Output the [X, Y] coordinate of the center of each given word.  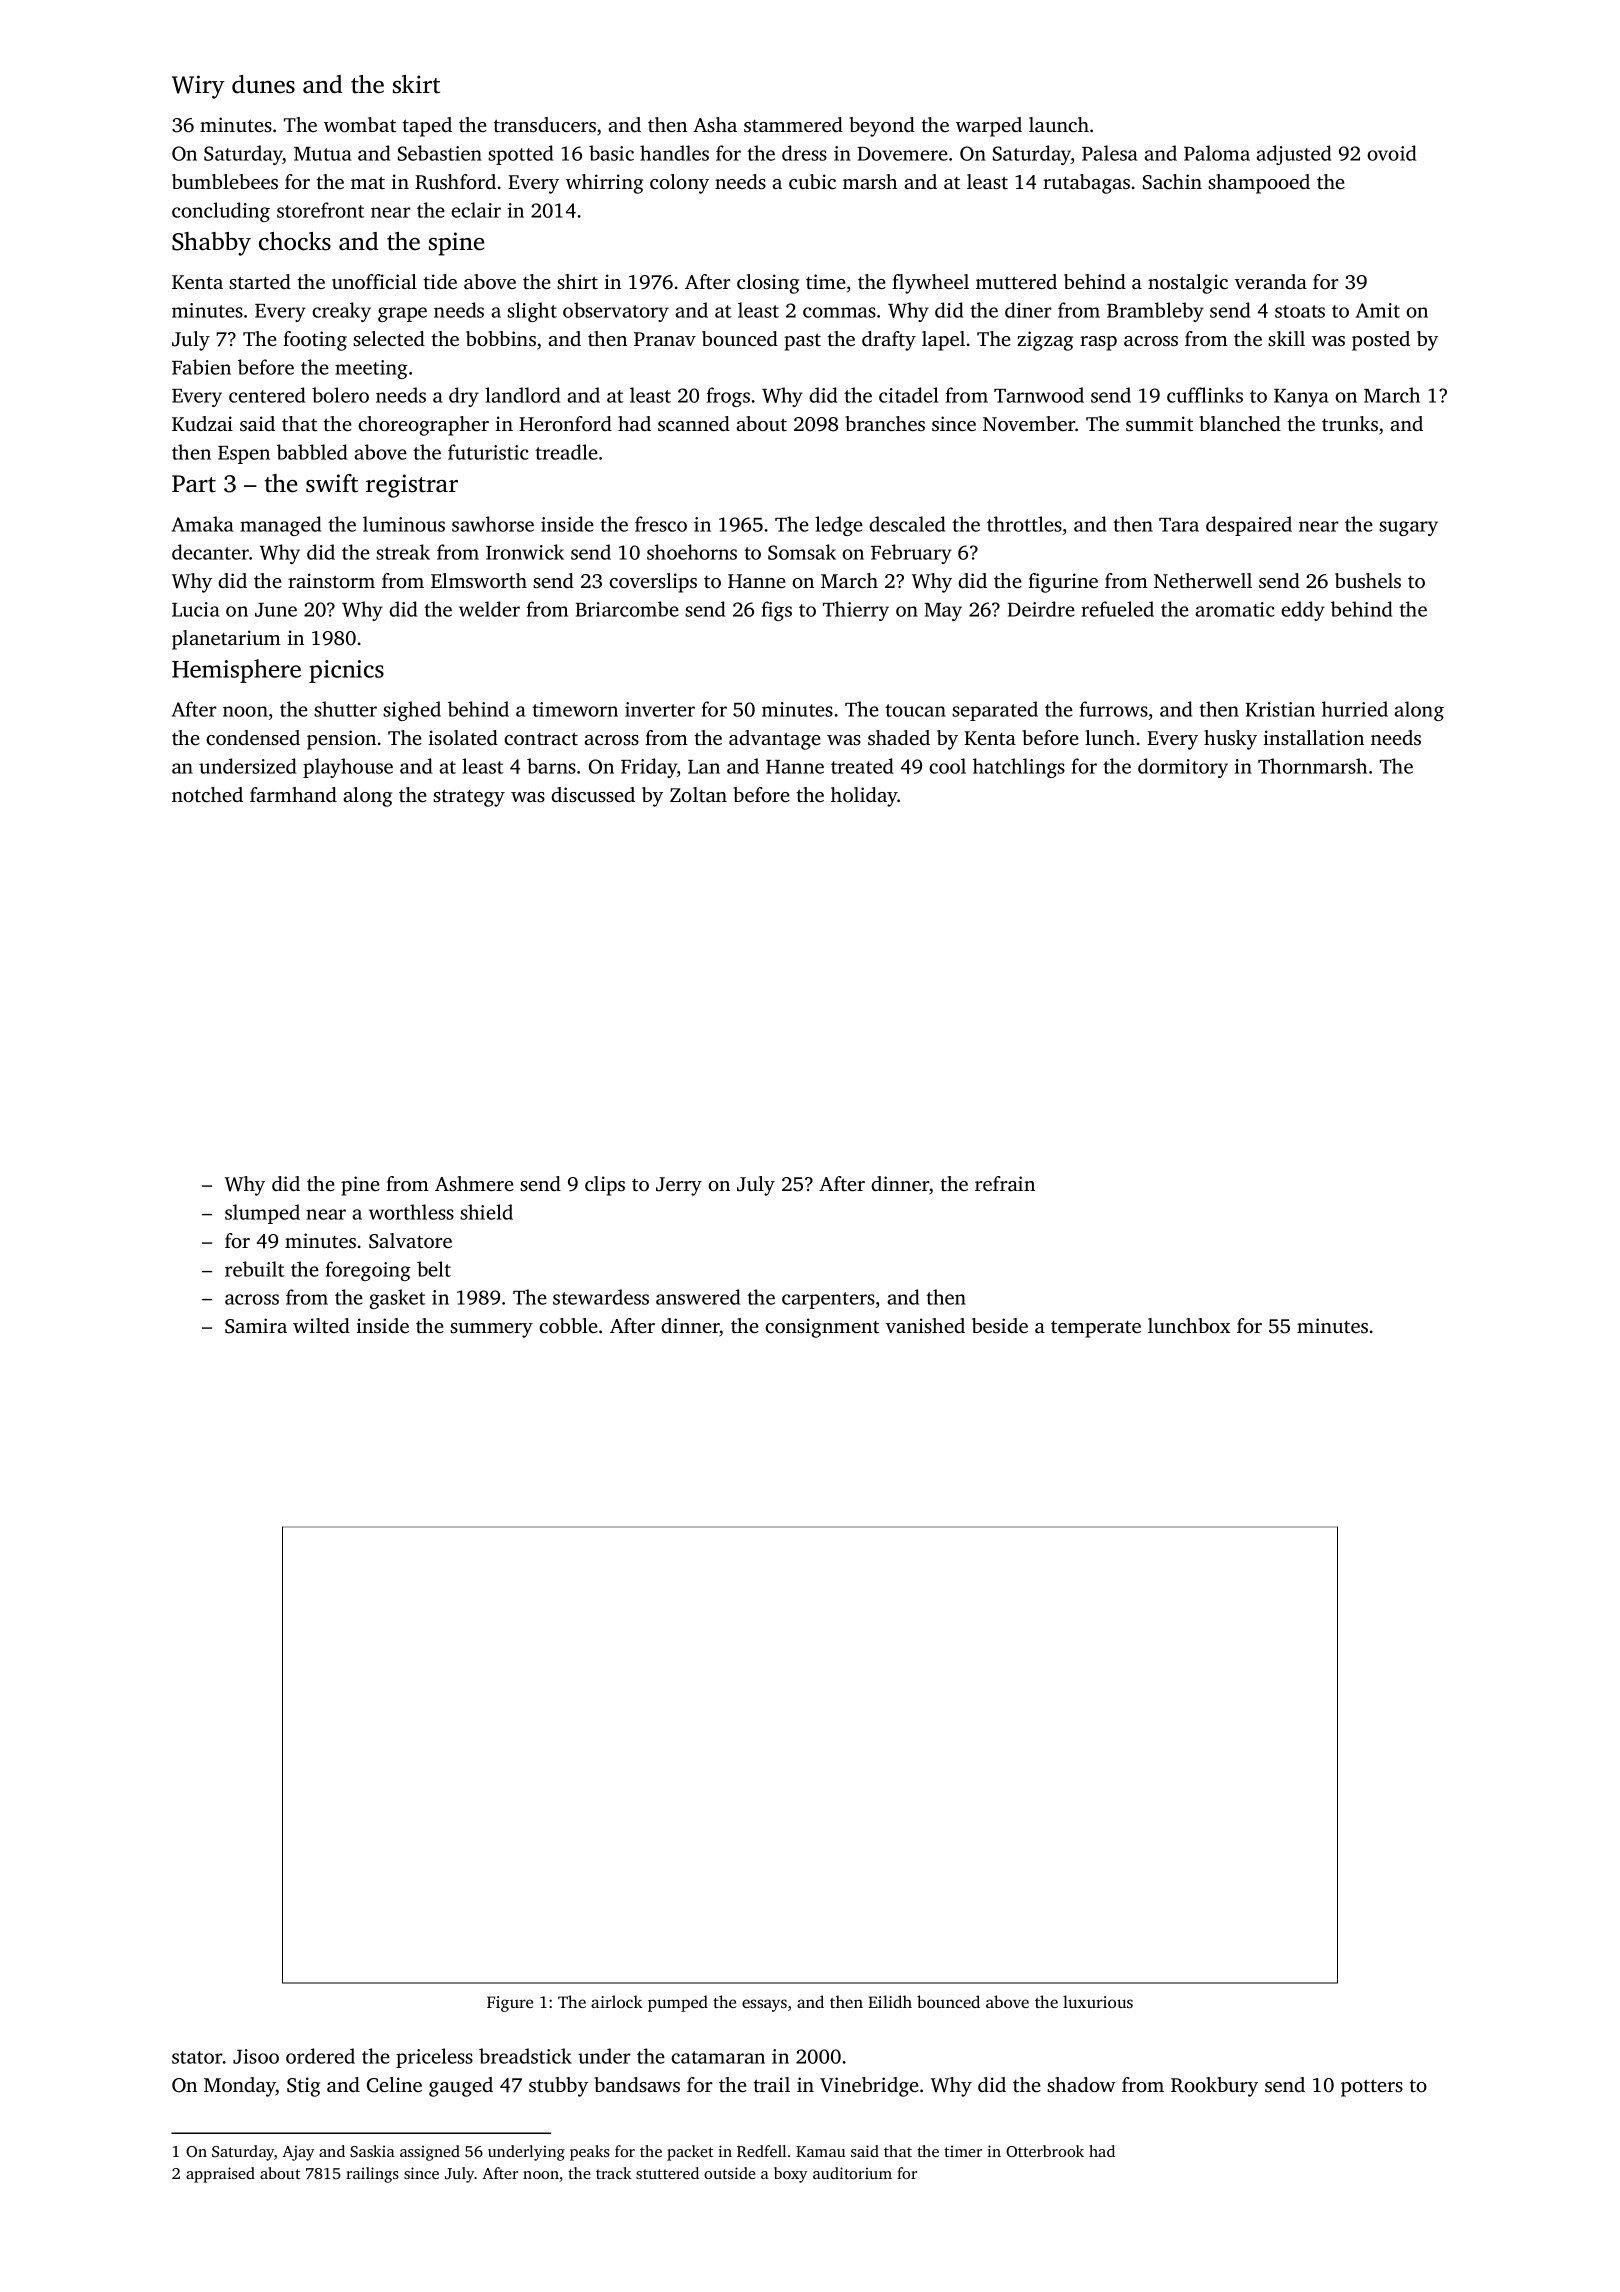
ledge [839, 526]
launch [1059, 124]
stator [197, 2057]
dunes [263, 84]
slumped [262, 1214]
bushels [1368, 580]
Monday [240, 2087]
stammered [793, 124]
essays [764, 2005]
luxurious [1098, 2001]
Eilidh [890, 2001]
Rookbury [1214, 2087]
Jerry [679, 1186]
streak [403, 552]
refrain [1005, 1183]
